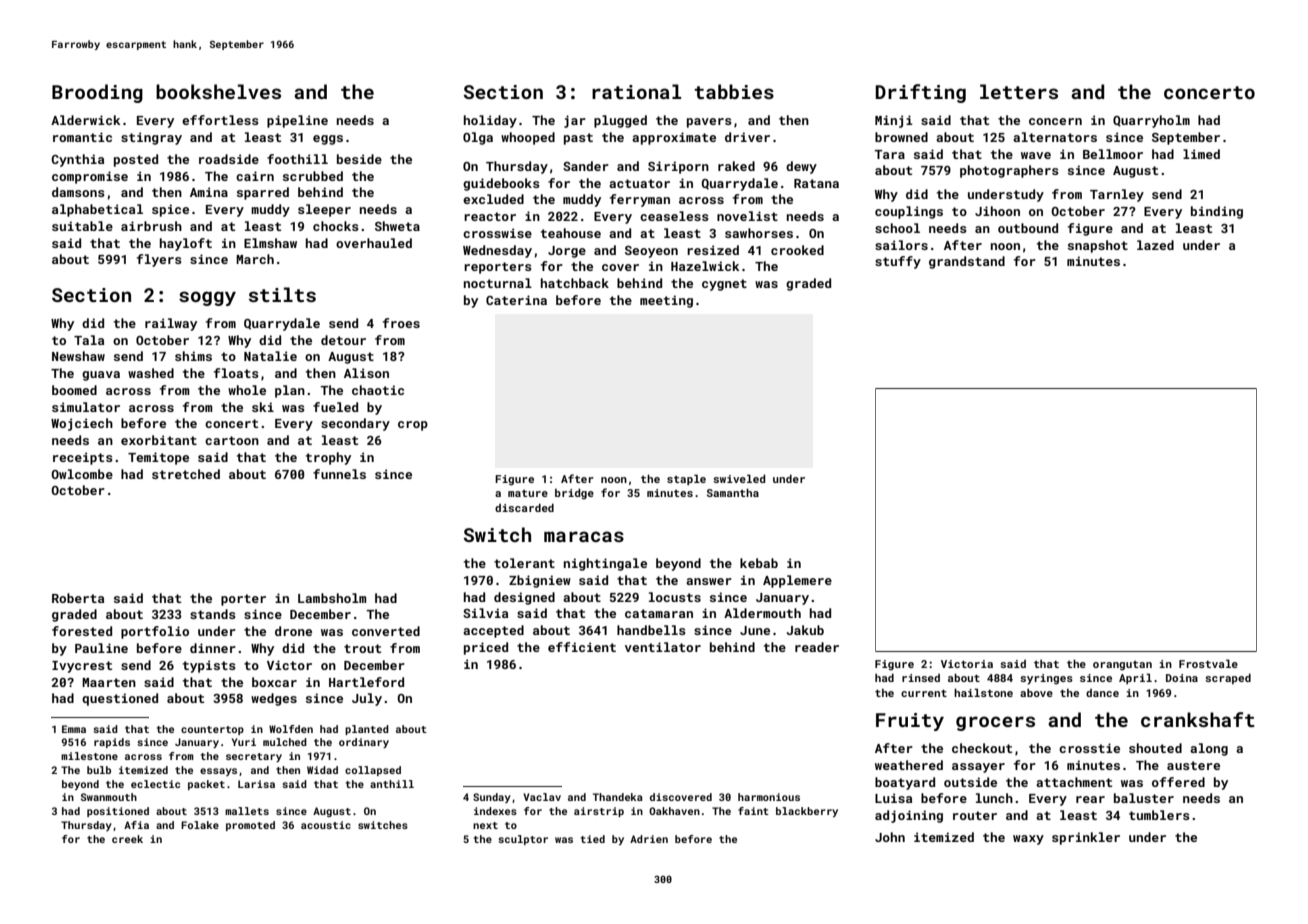 The height and width of the document is (924, 1308). I want to click on crooked, so click(797, 250).
